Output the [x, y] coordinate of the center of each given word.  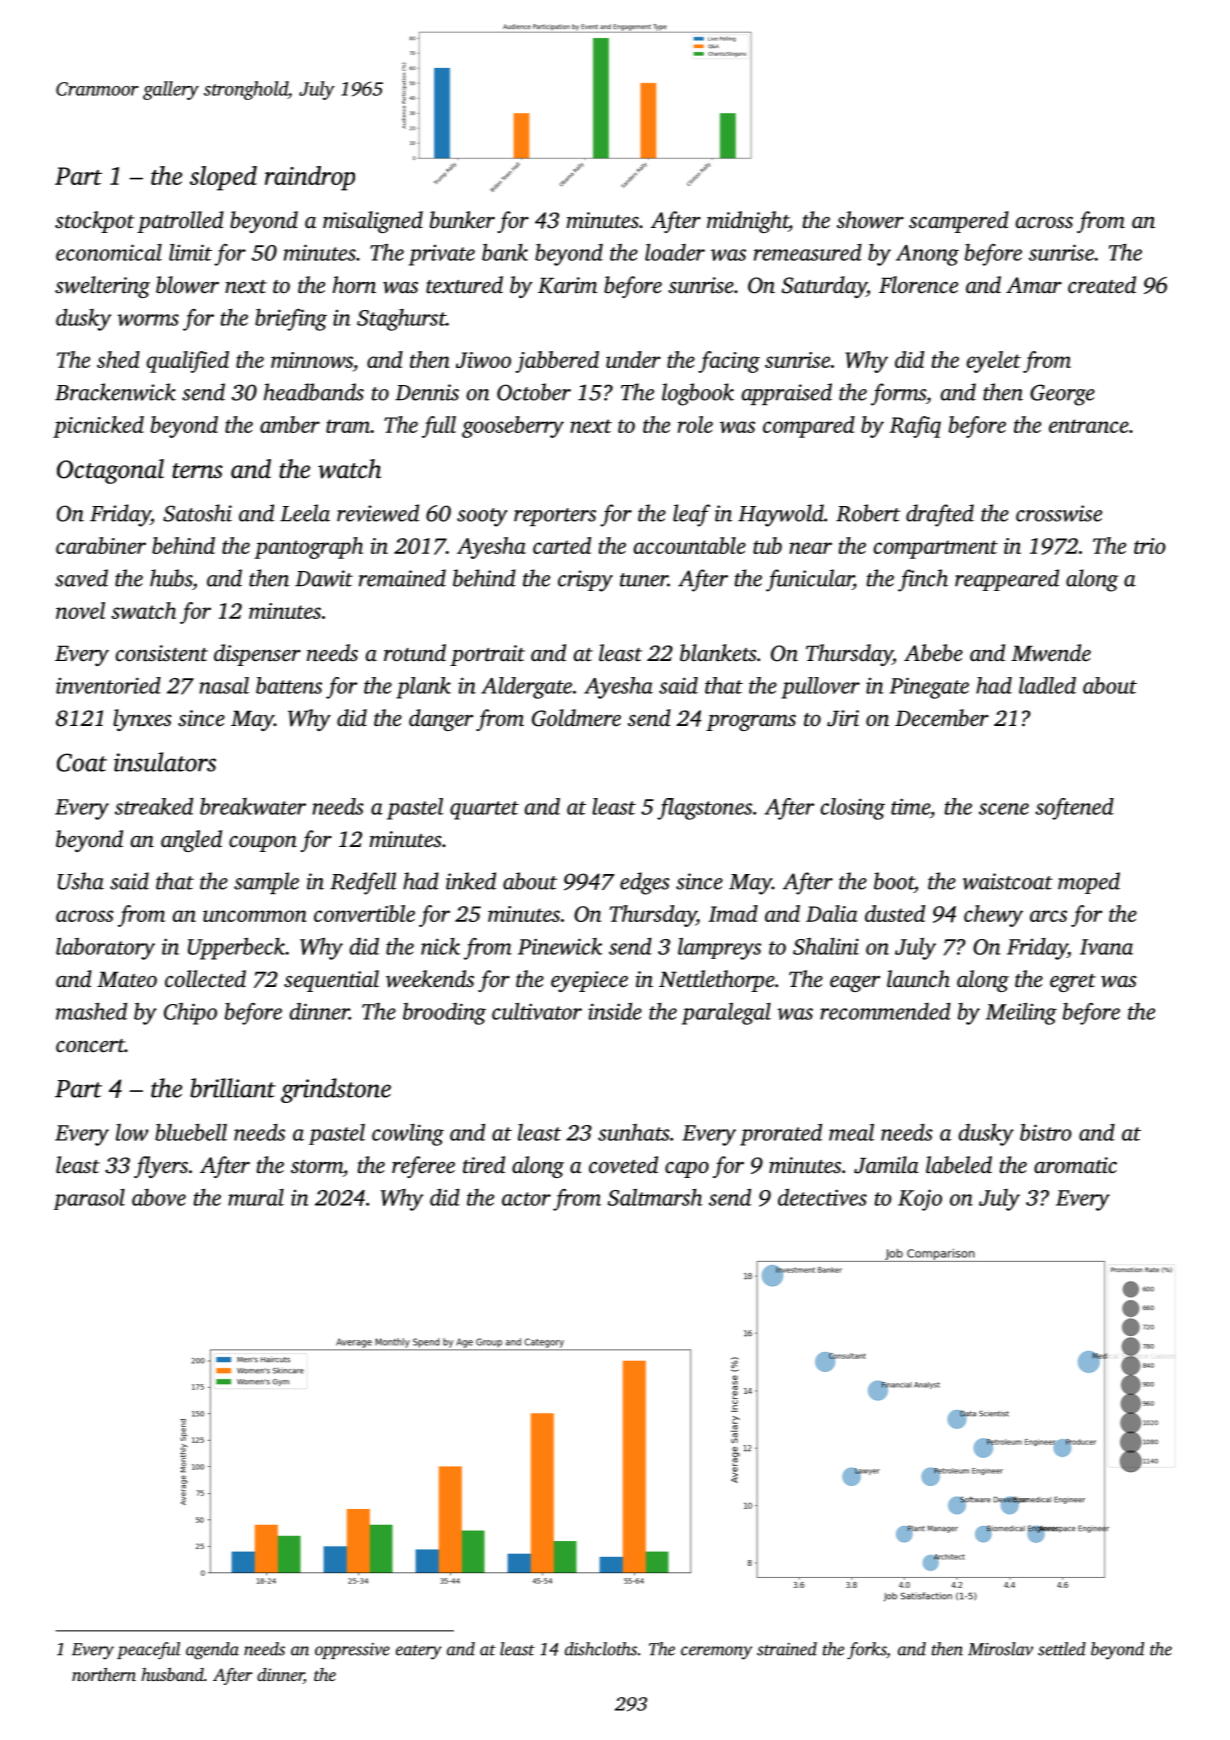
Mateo [127, 979]
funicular [809, 580]
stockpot [94, 222]
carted [562, 545]
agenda [212, 1651]
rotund [415, 653]
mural [256, 1197]
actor [526, 1199]
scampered [959, 222]
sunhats [634, 1132]
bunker [462, 220]
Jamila [886, 1165]
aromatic [1075, 1165]
